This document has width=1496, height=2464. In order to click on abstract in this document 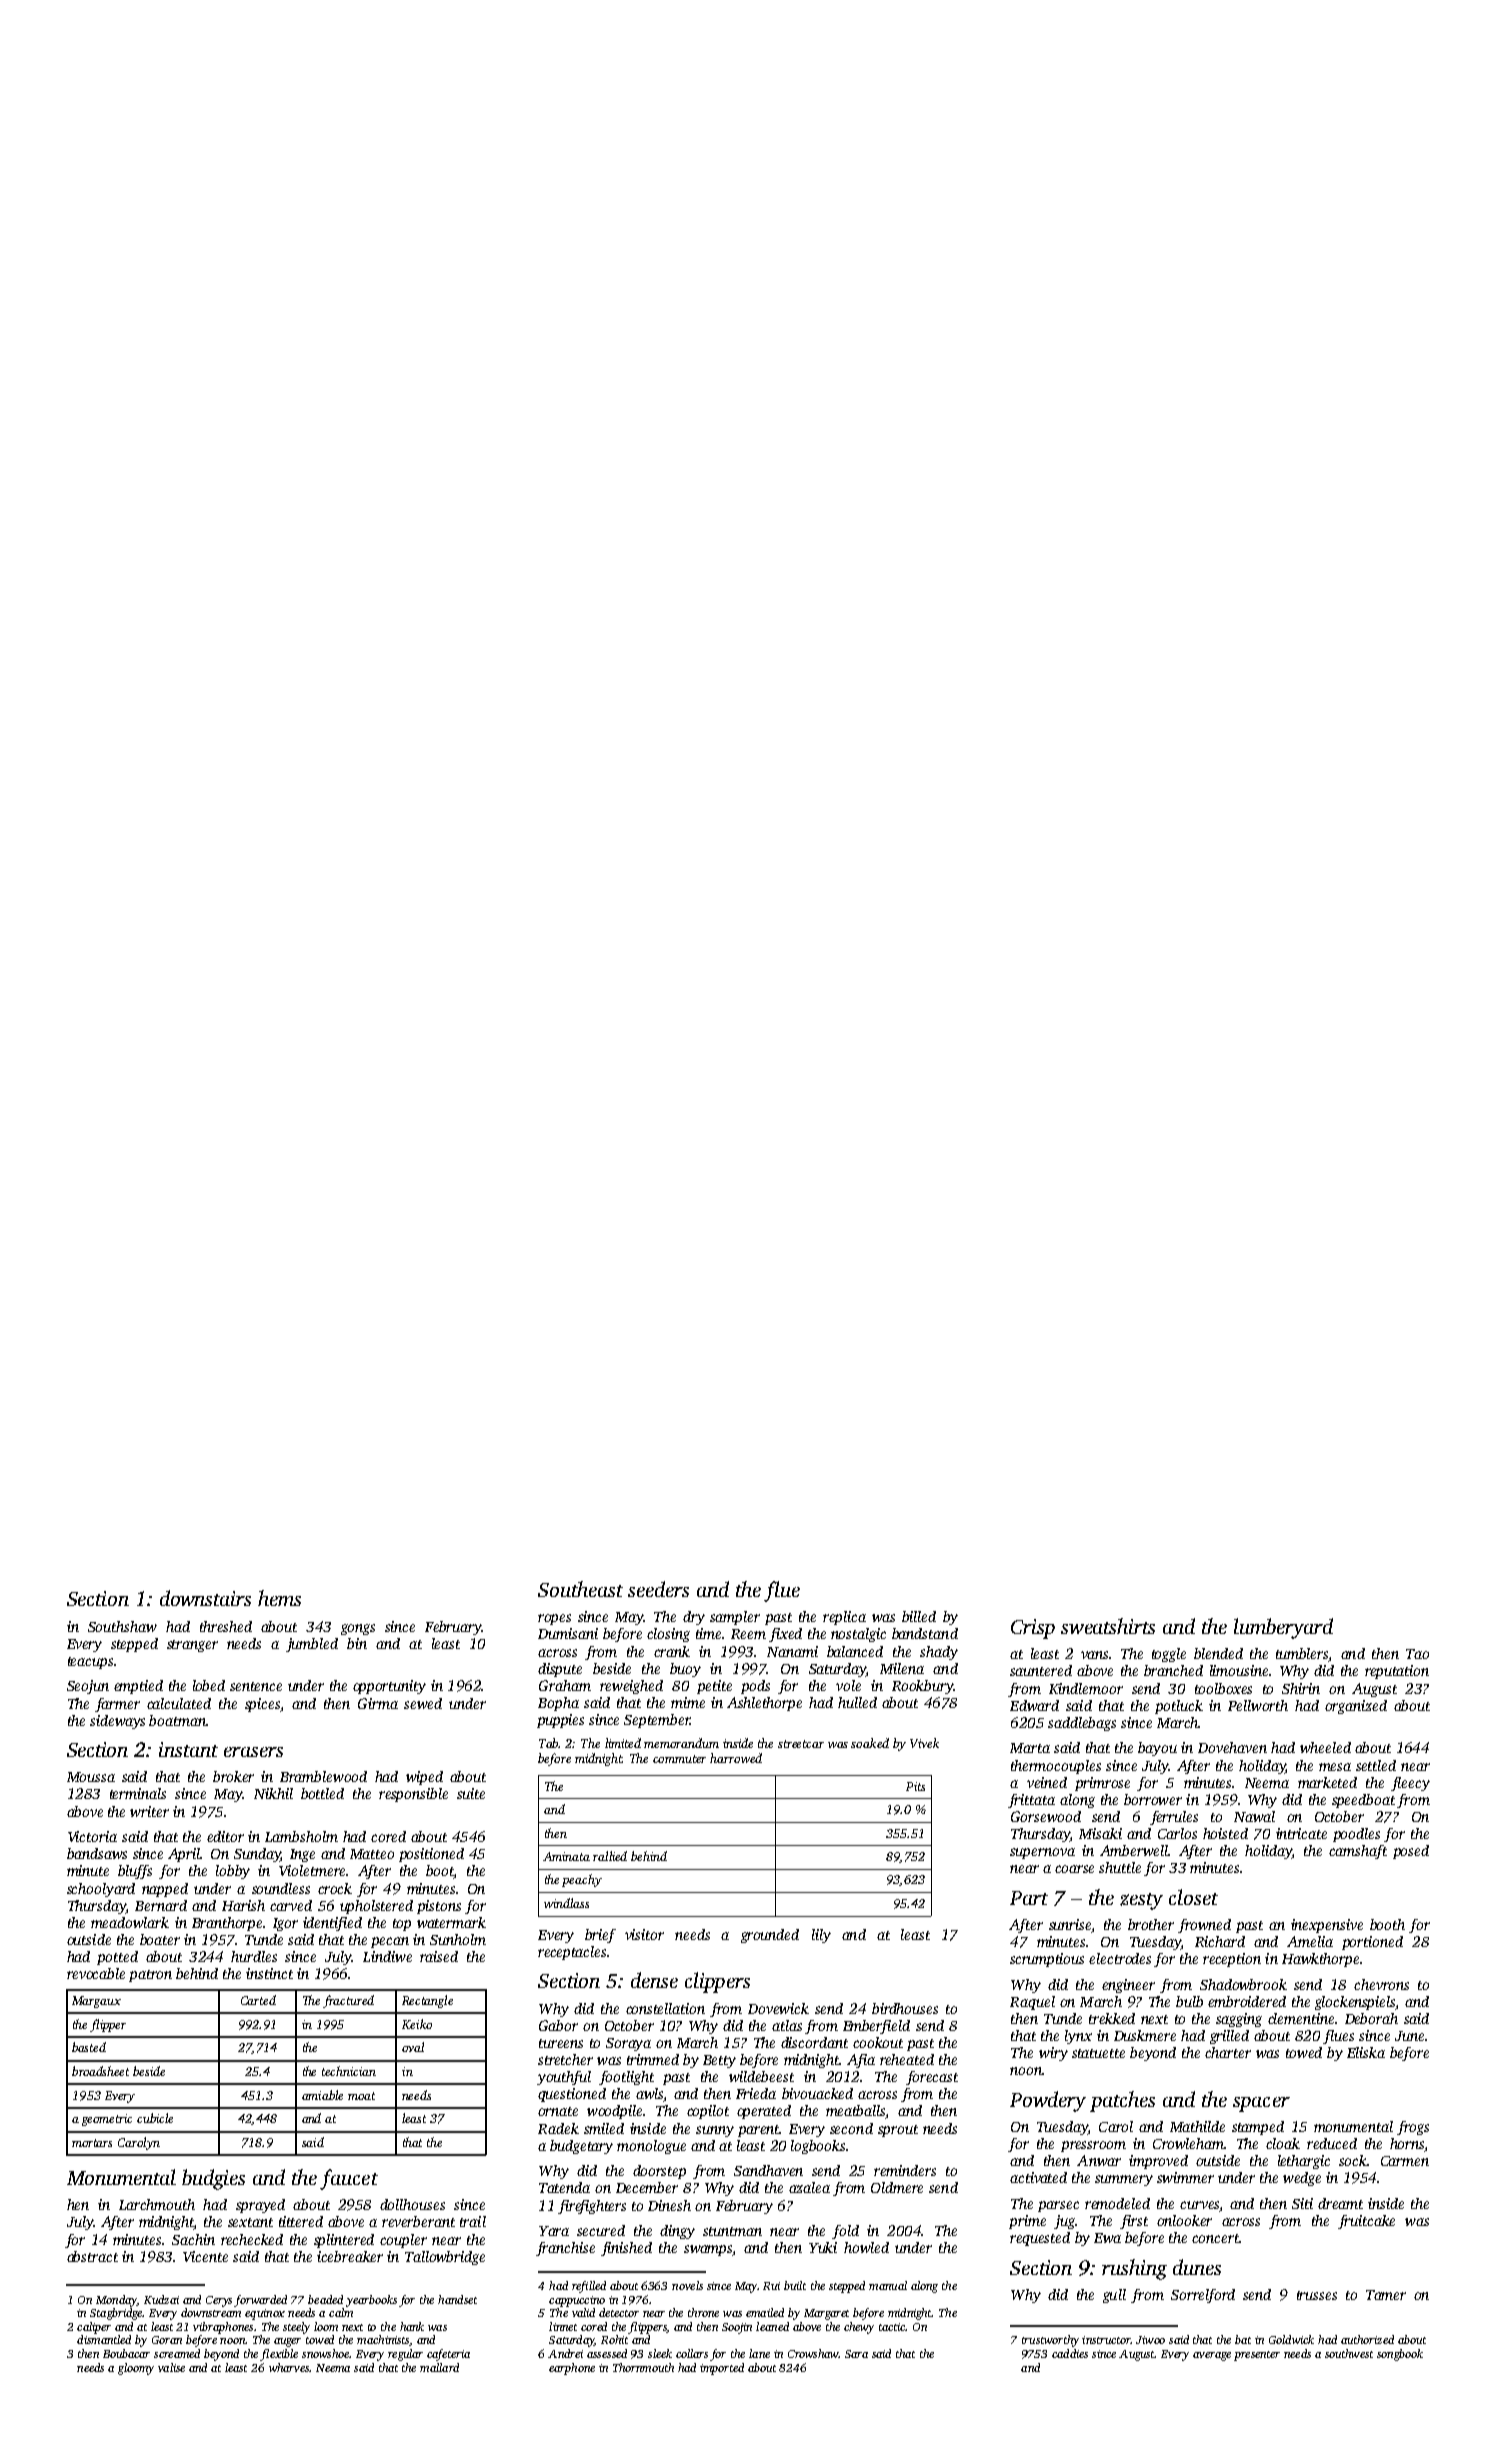, I will do `click(92, 2256)`.
